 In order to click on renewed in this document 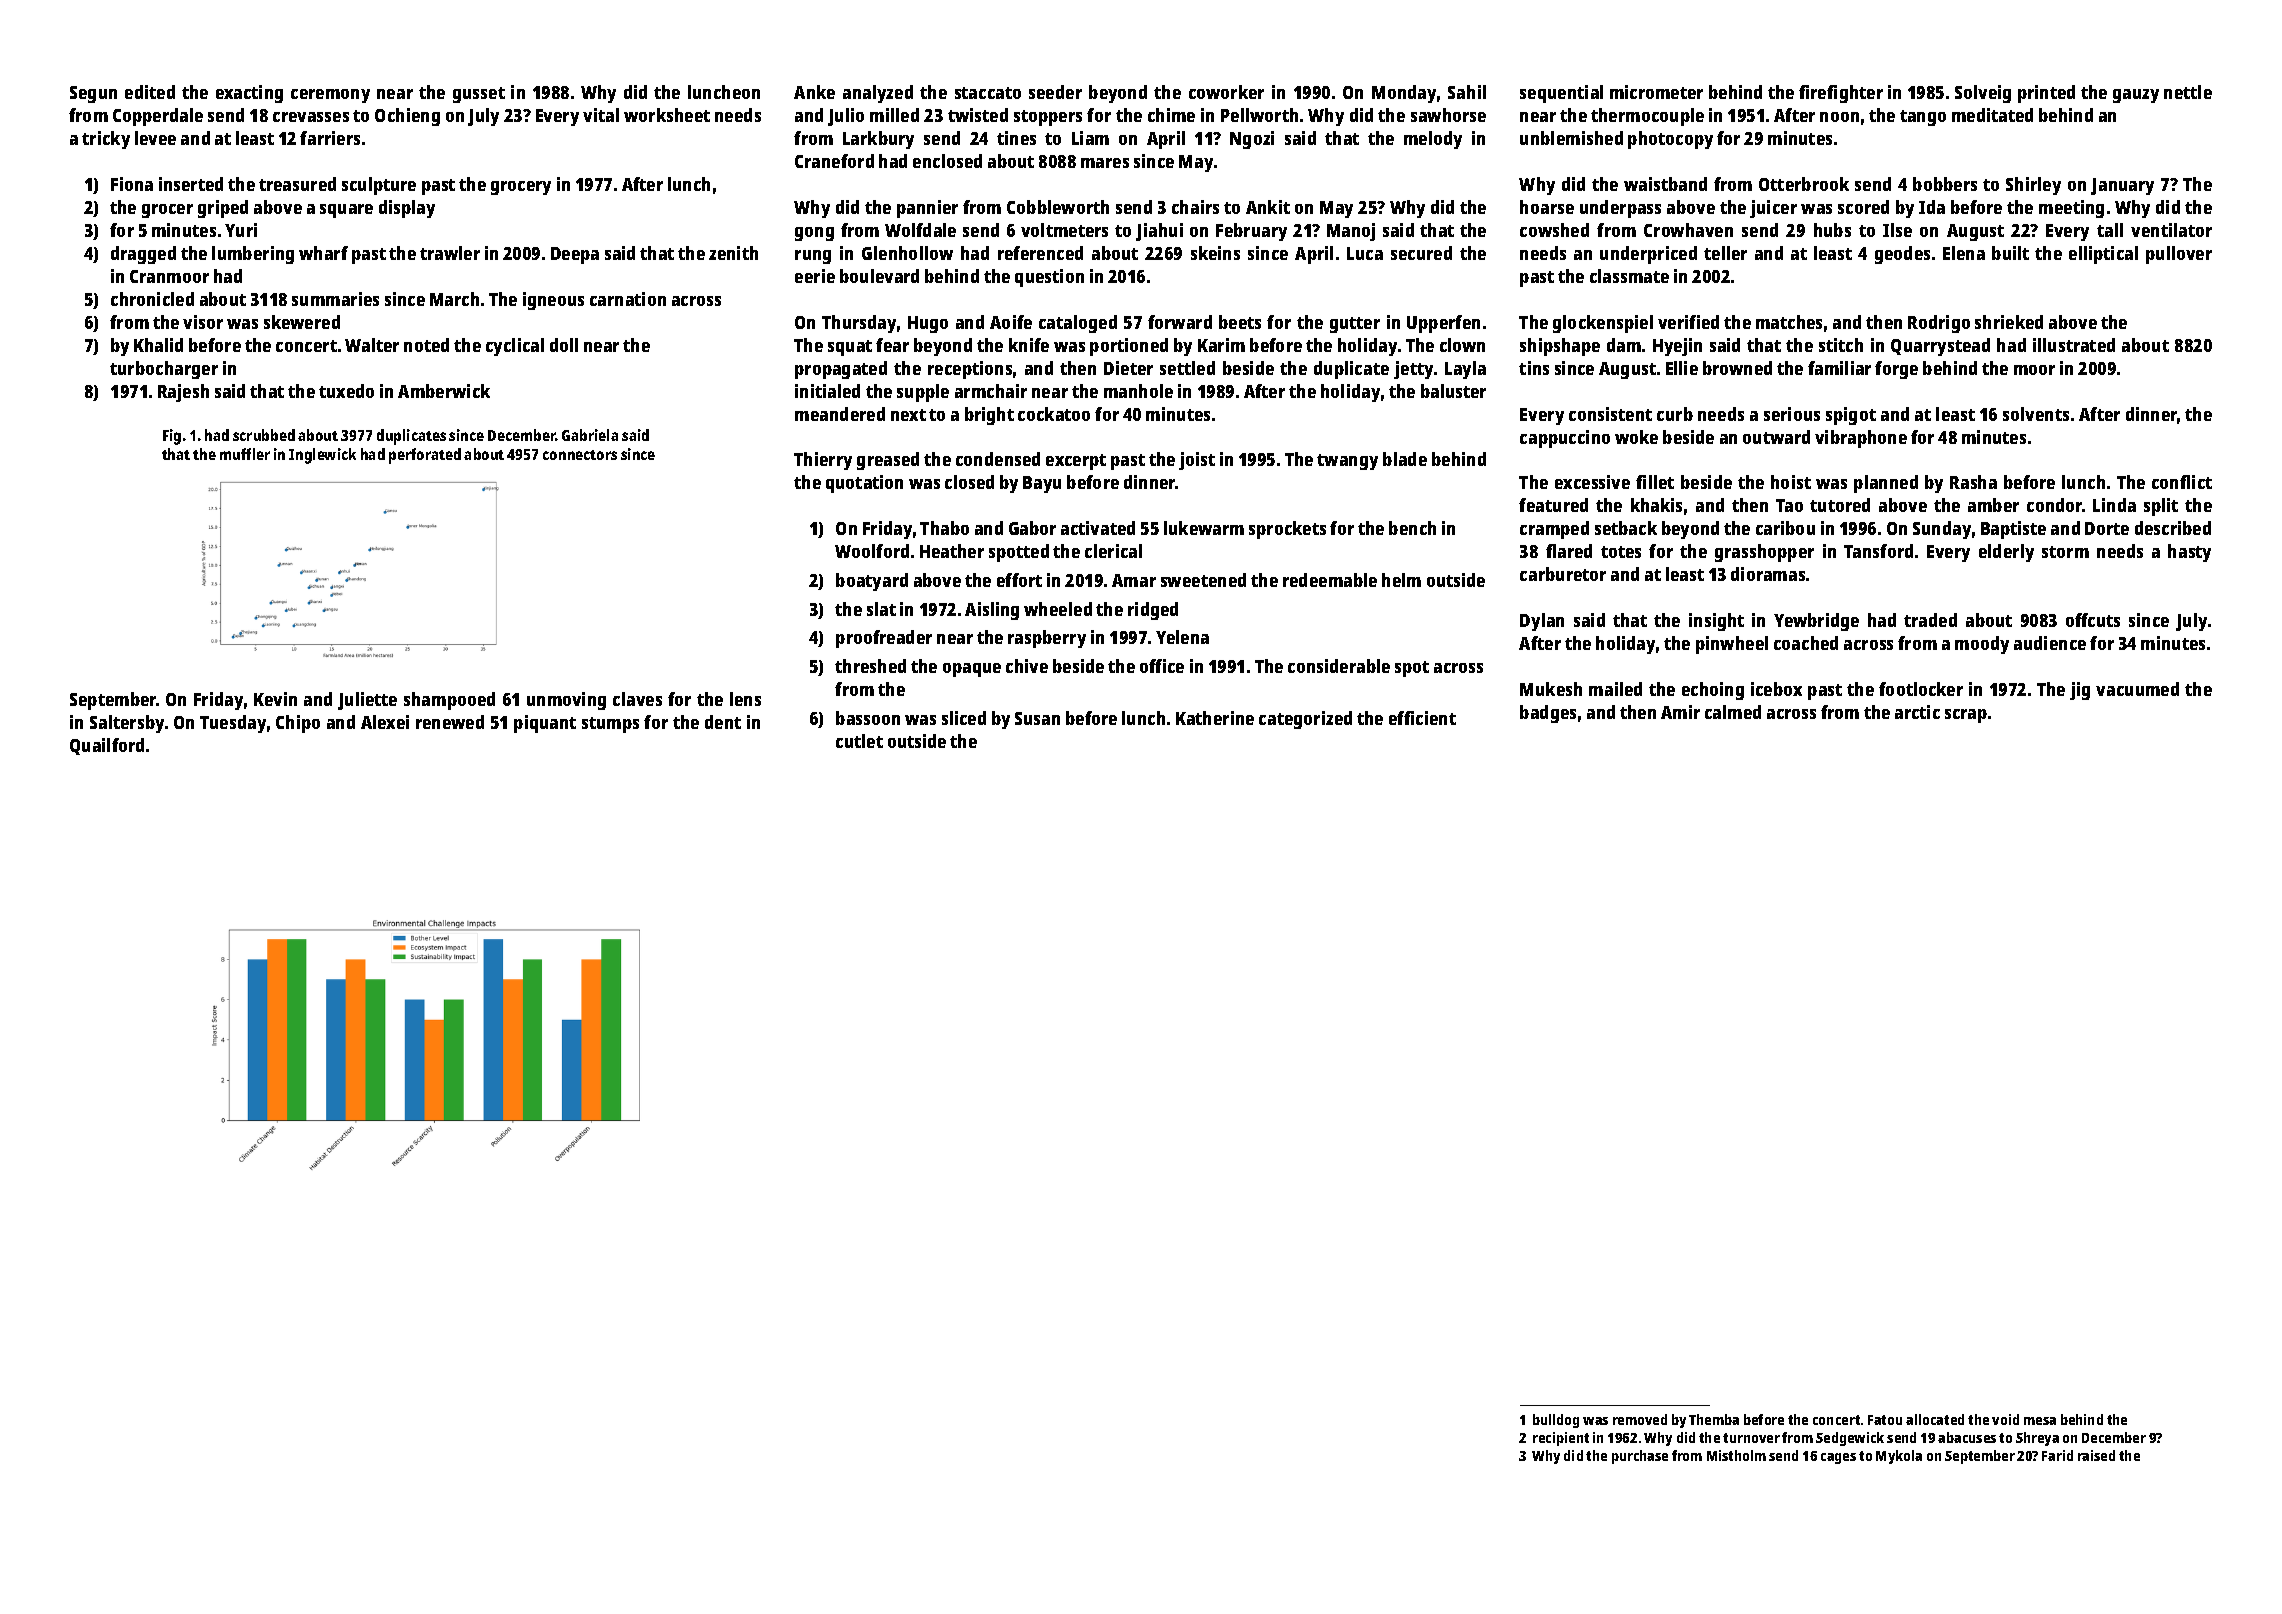, I will do `click(450, 722)`.
